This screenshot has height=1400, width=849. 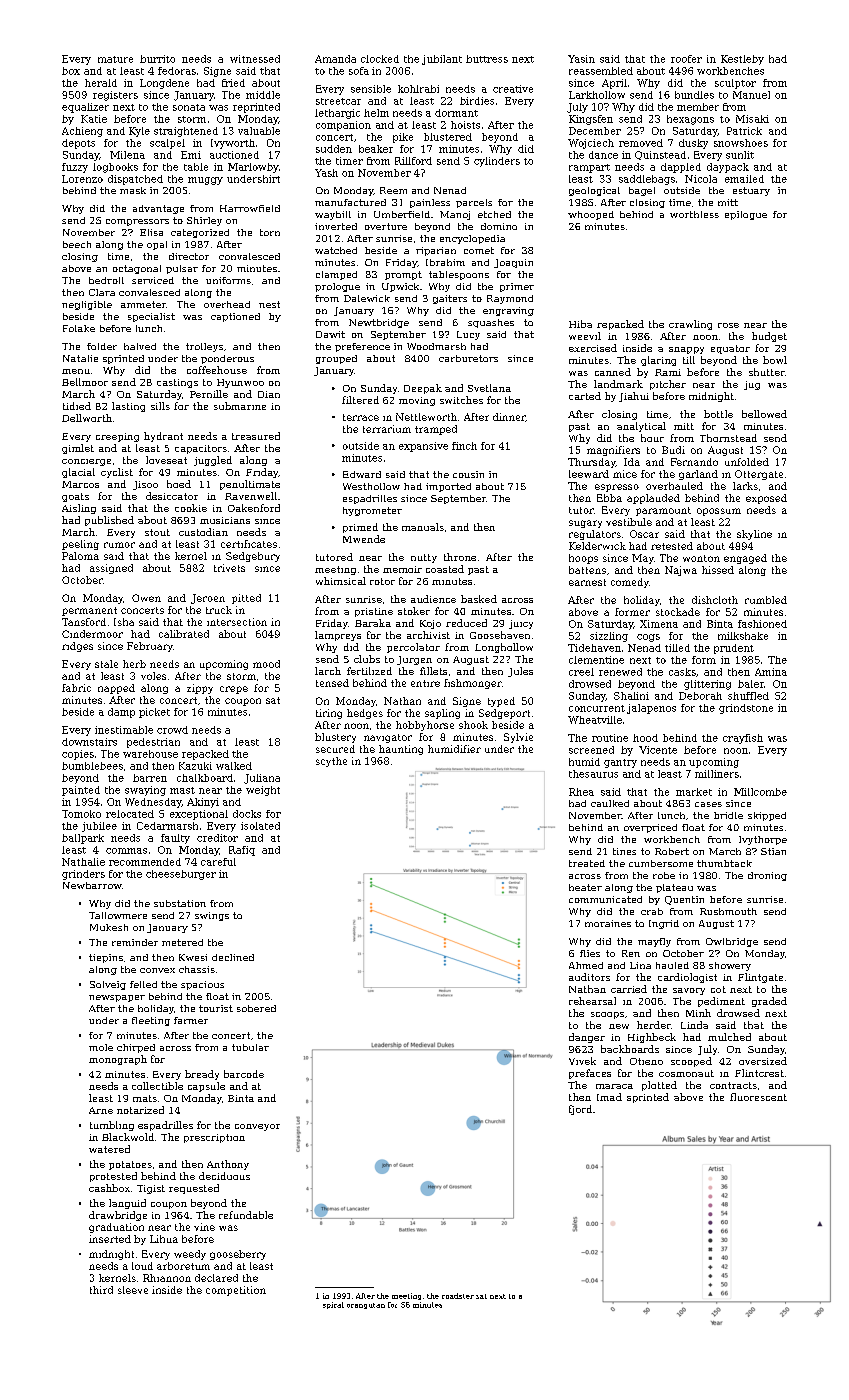 What do you see at coordinates (620, 763) in the screenshot?
I see `gantry` at bounding box center [620, 763].
